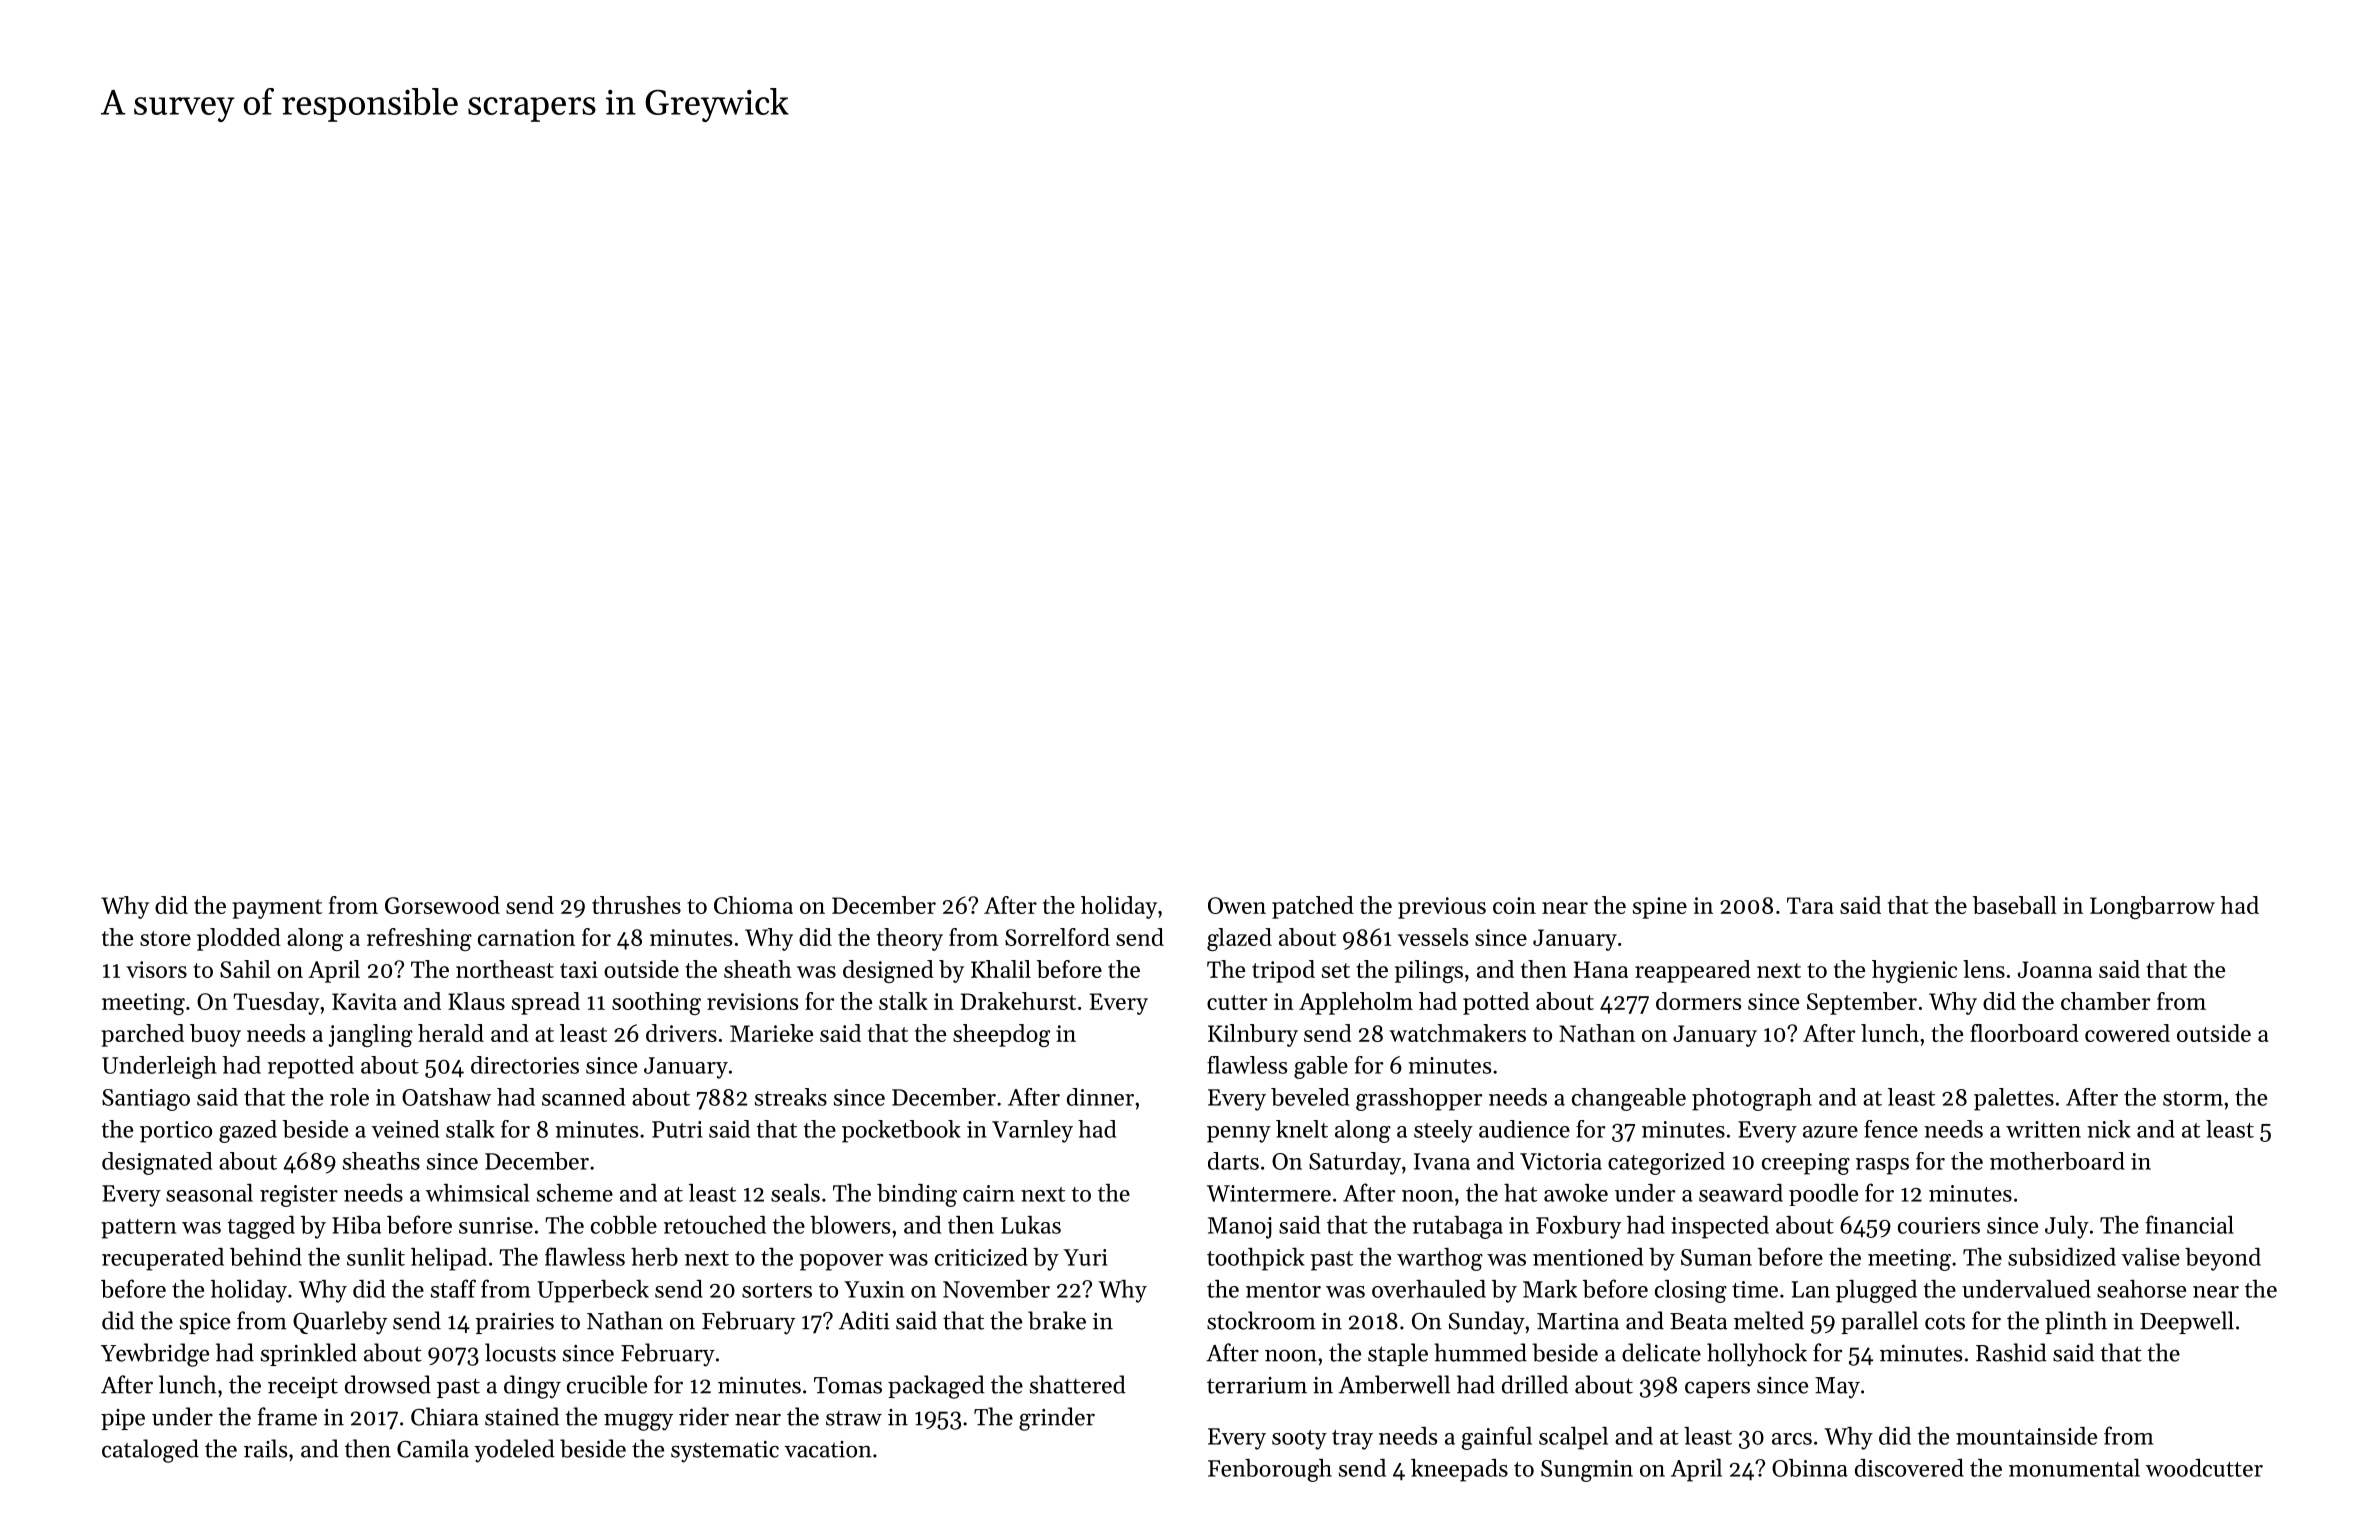 This screenshot has width=2380, height=1540. Describe the element at coordinates (791, 1097) in the screenshot. I see `streaks` at that location.
